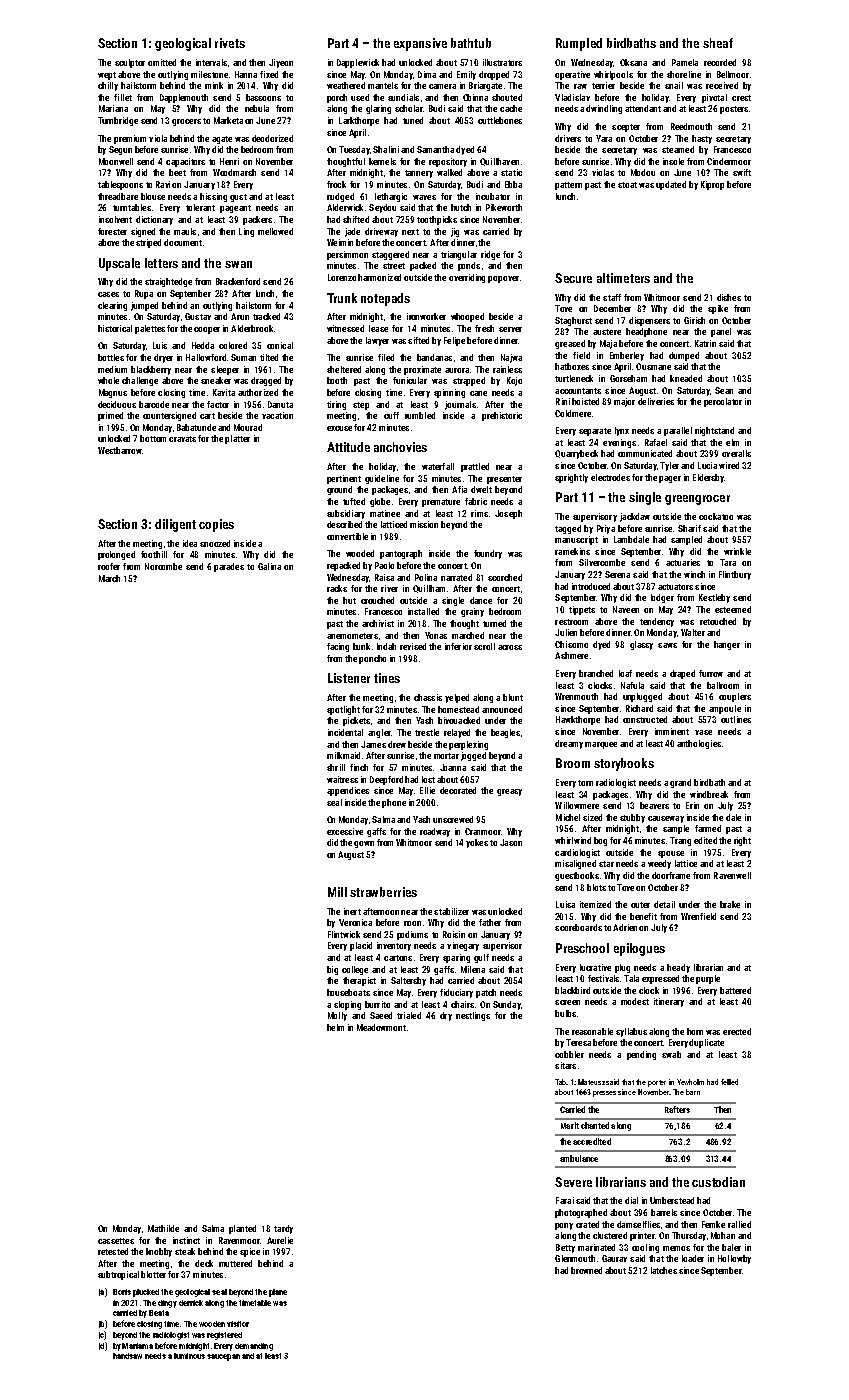  What do you see at coordinates (664, 1270) in the image?
I see `latches` at bounding box center [664, 1270].
